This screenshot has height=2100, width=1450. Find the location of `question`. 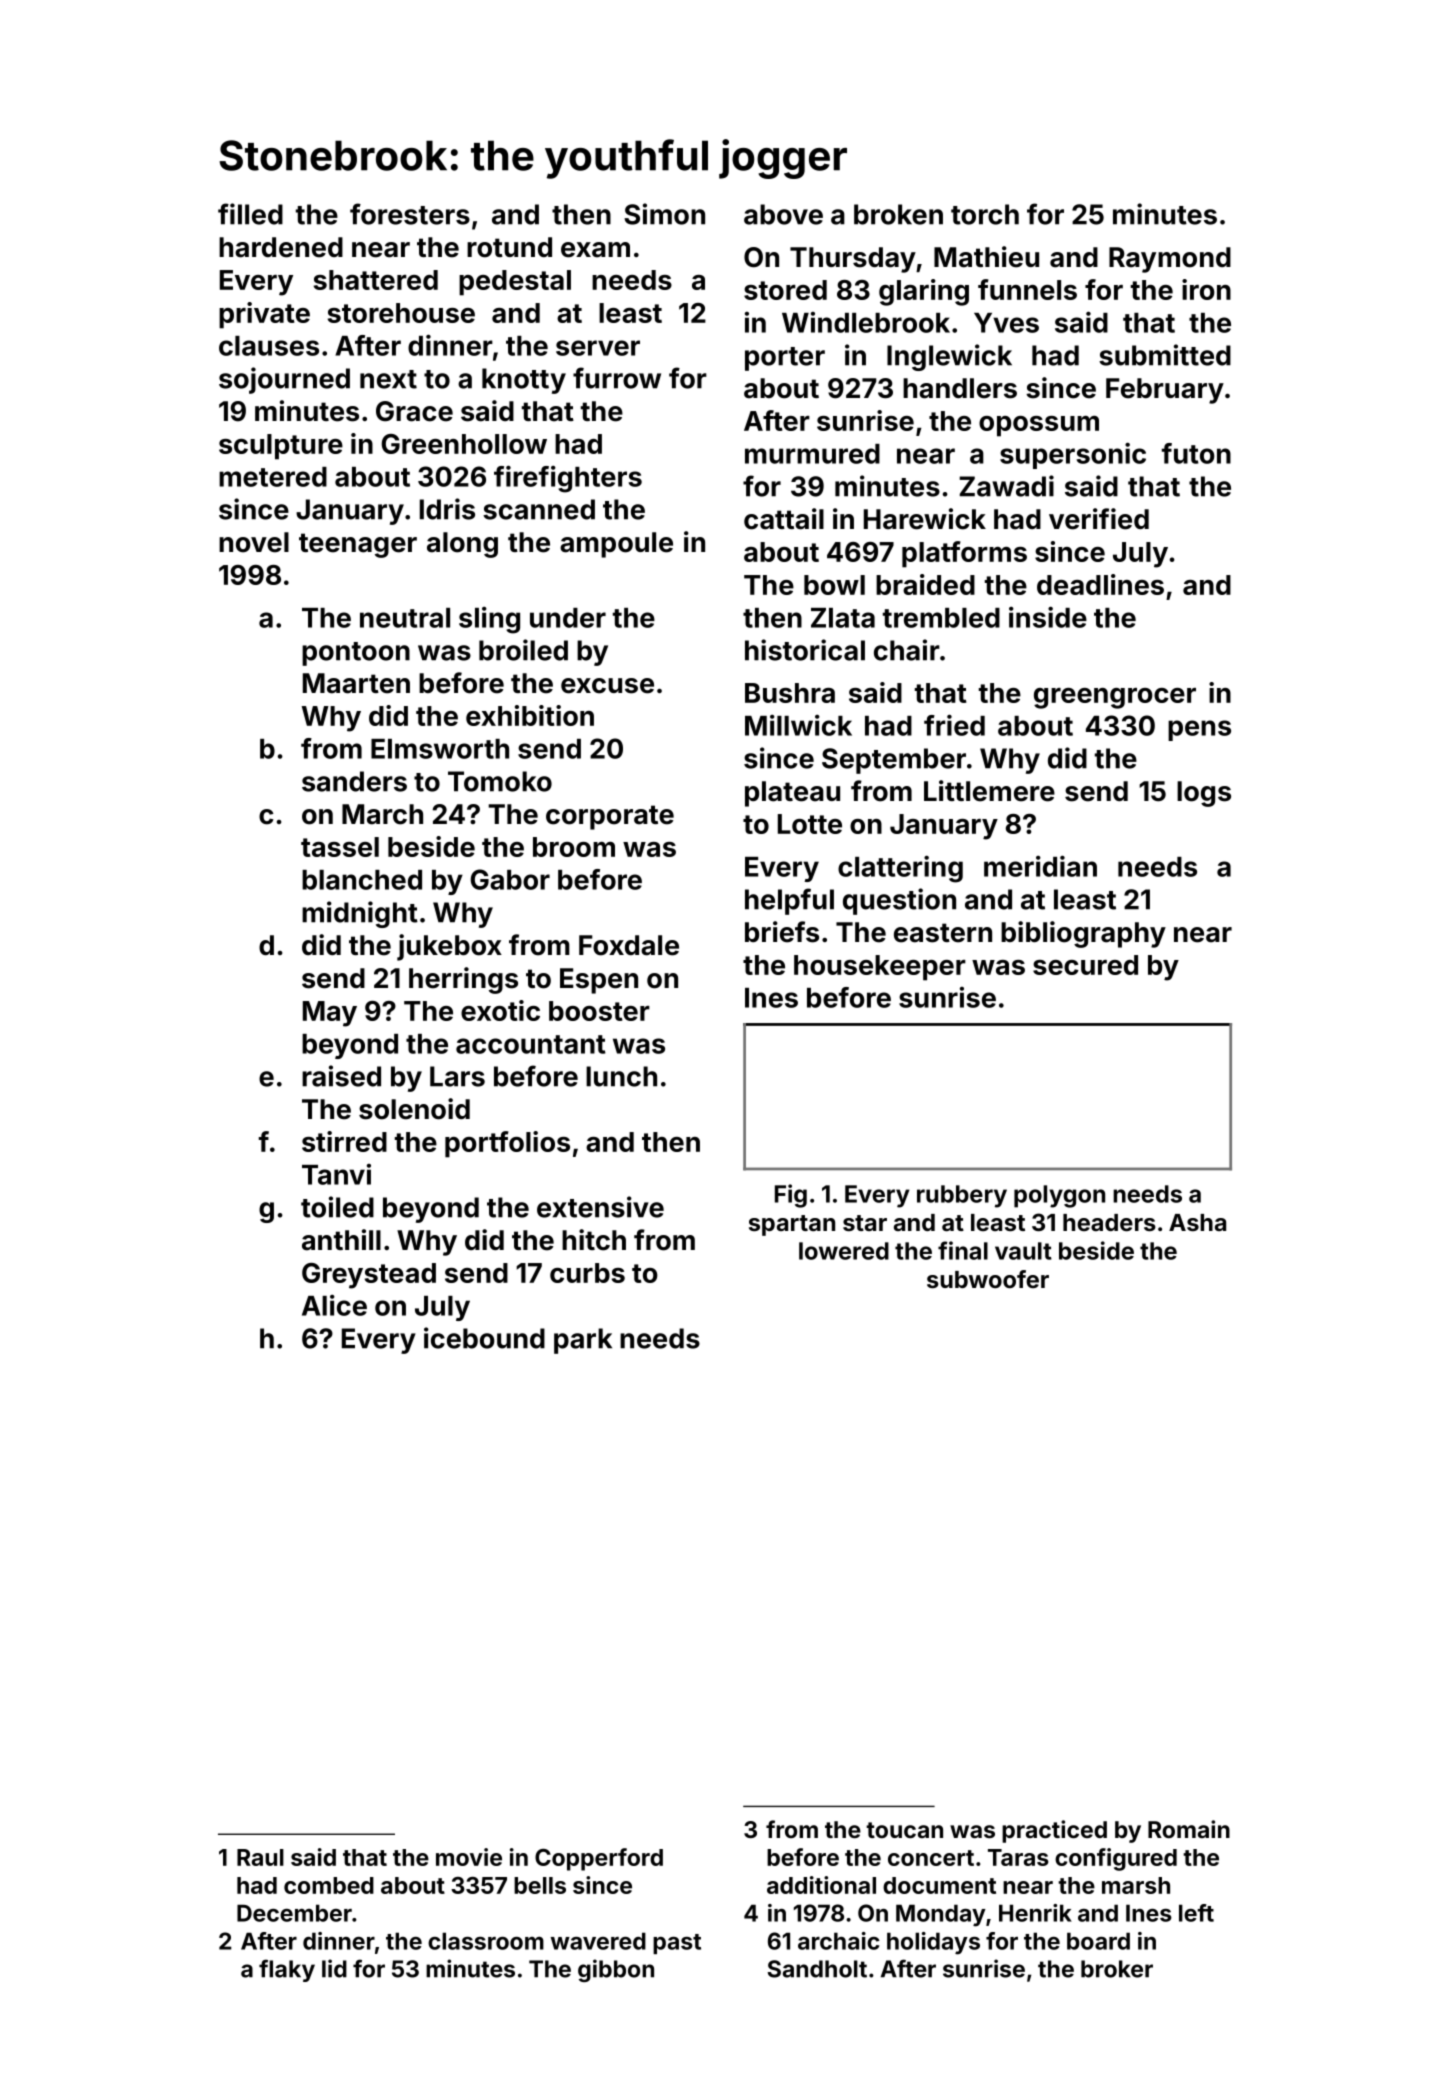

question is located at coordinates (899, 901).
